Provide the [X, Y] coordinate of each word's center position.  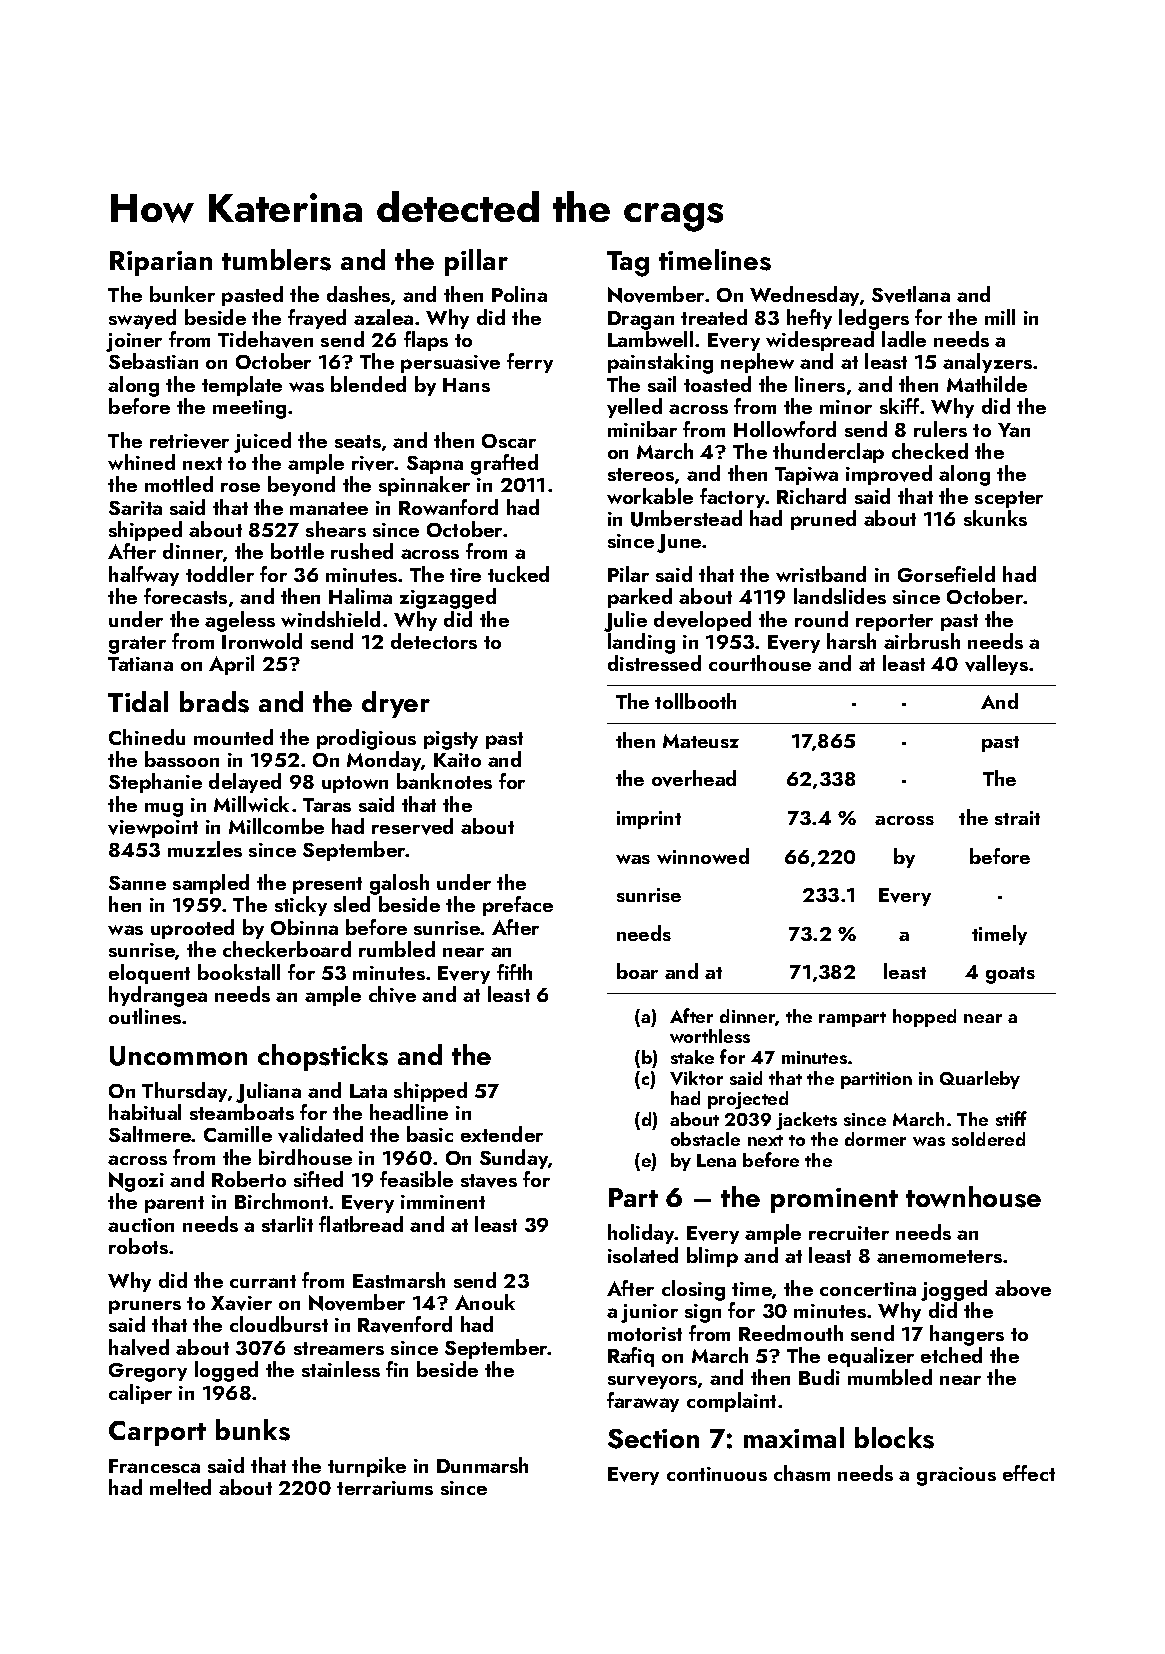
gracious [956, 1476]
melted [180, 1487]
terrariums [385, 1488]
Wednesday [804, 296]
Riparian [161, 263]
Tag [628, 264]
